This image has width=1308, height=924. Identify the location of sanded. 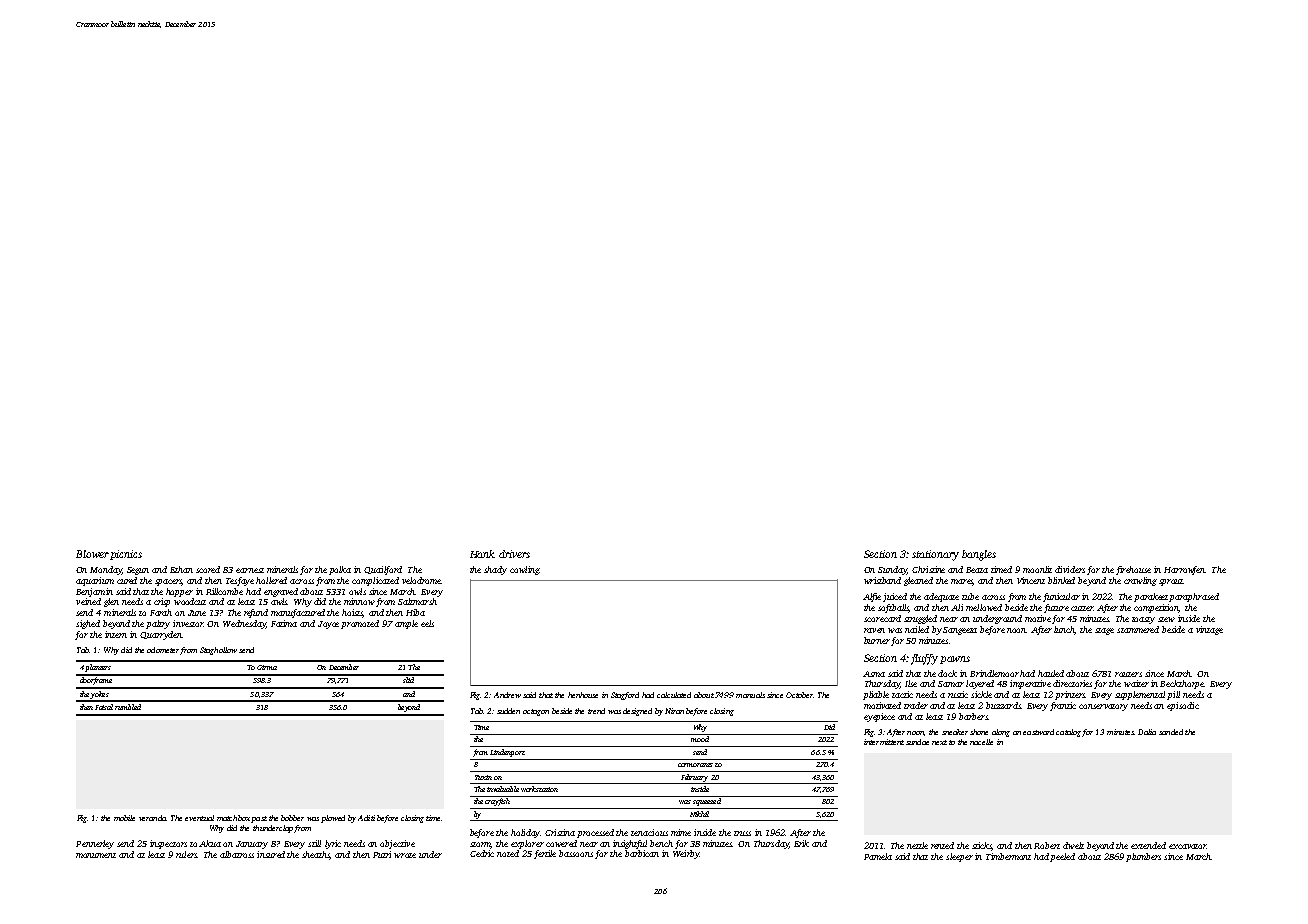
(1171, 732).
